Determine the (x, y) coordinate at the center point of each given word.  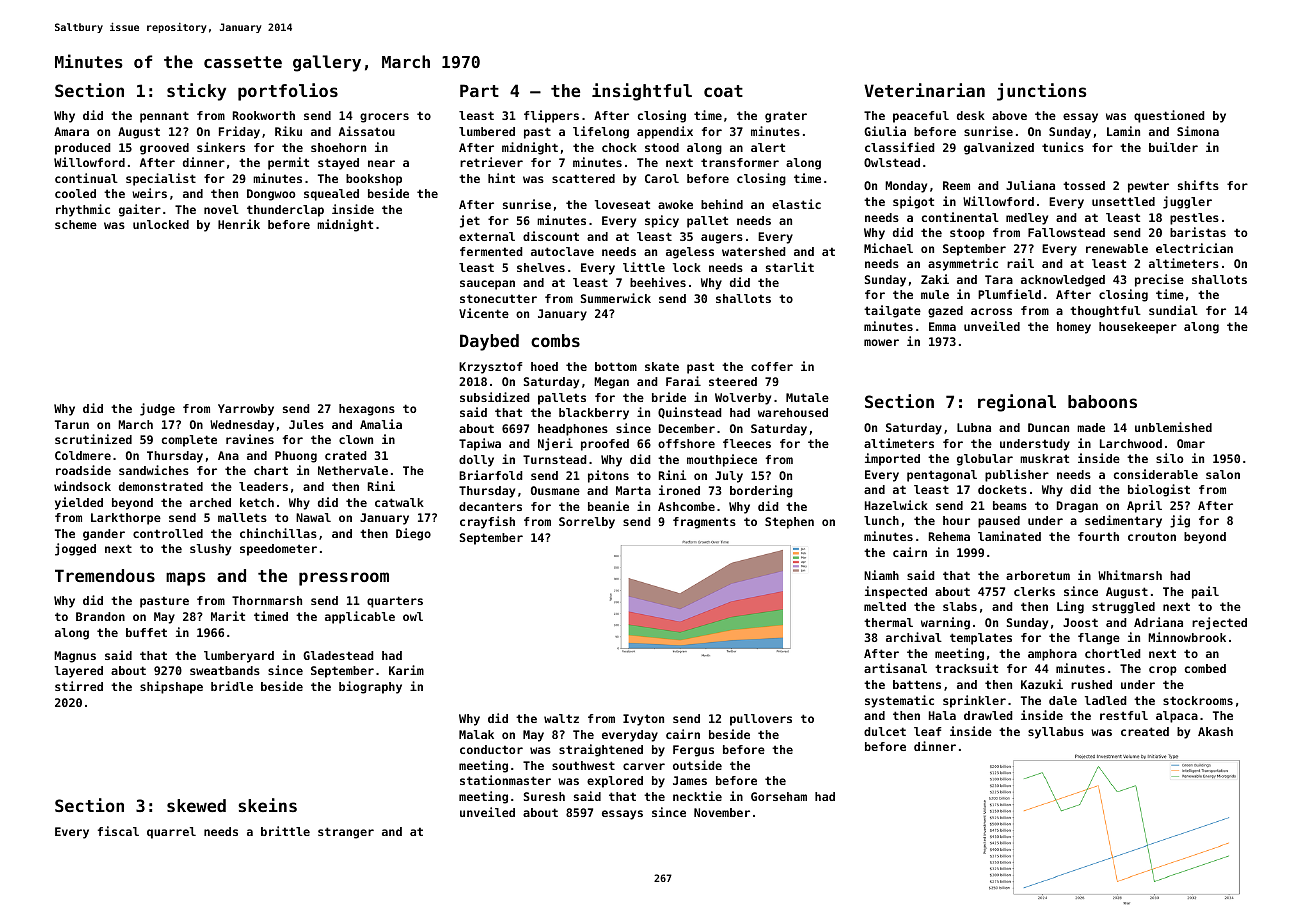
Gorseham (779, 796)
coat (723, 91)
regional (1017, 403)
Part (479, 90)
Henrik (239, 224)
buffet (146, 632)
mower (881, 342)
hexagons (367, 410)
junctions (1041, 92)
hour (956, 520)
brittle (285, 831)
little (644, 267)
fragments (704, 523)
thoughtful (1105, 312)
